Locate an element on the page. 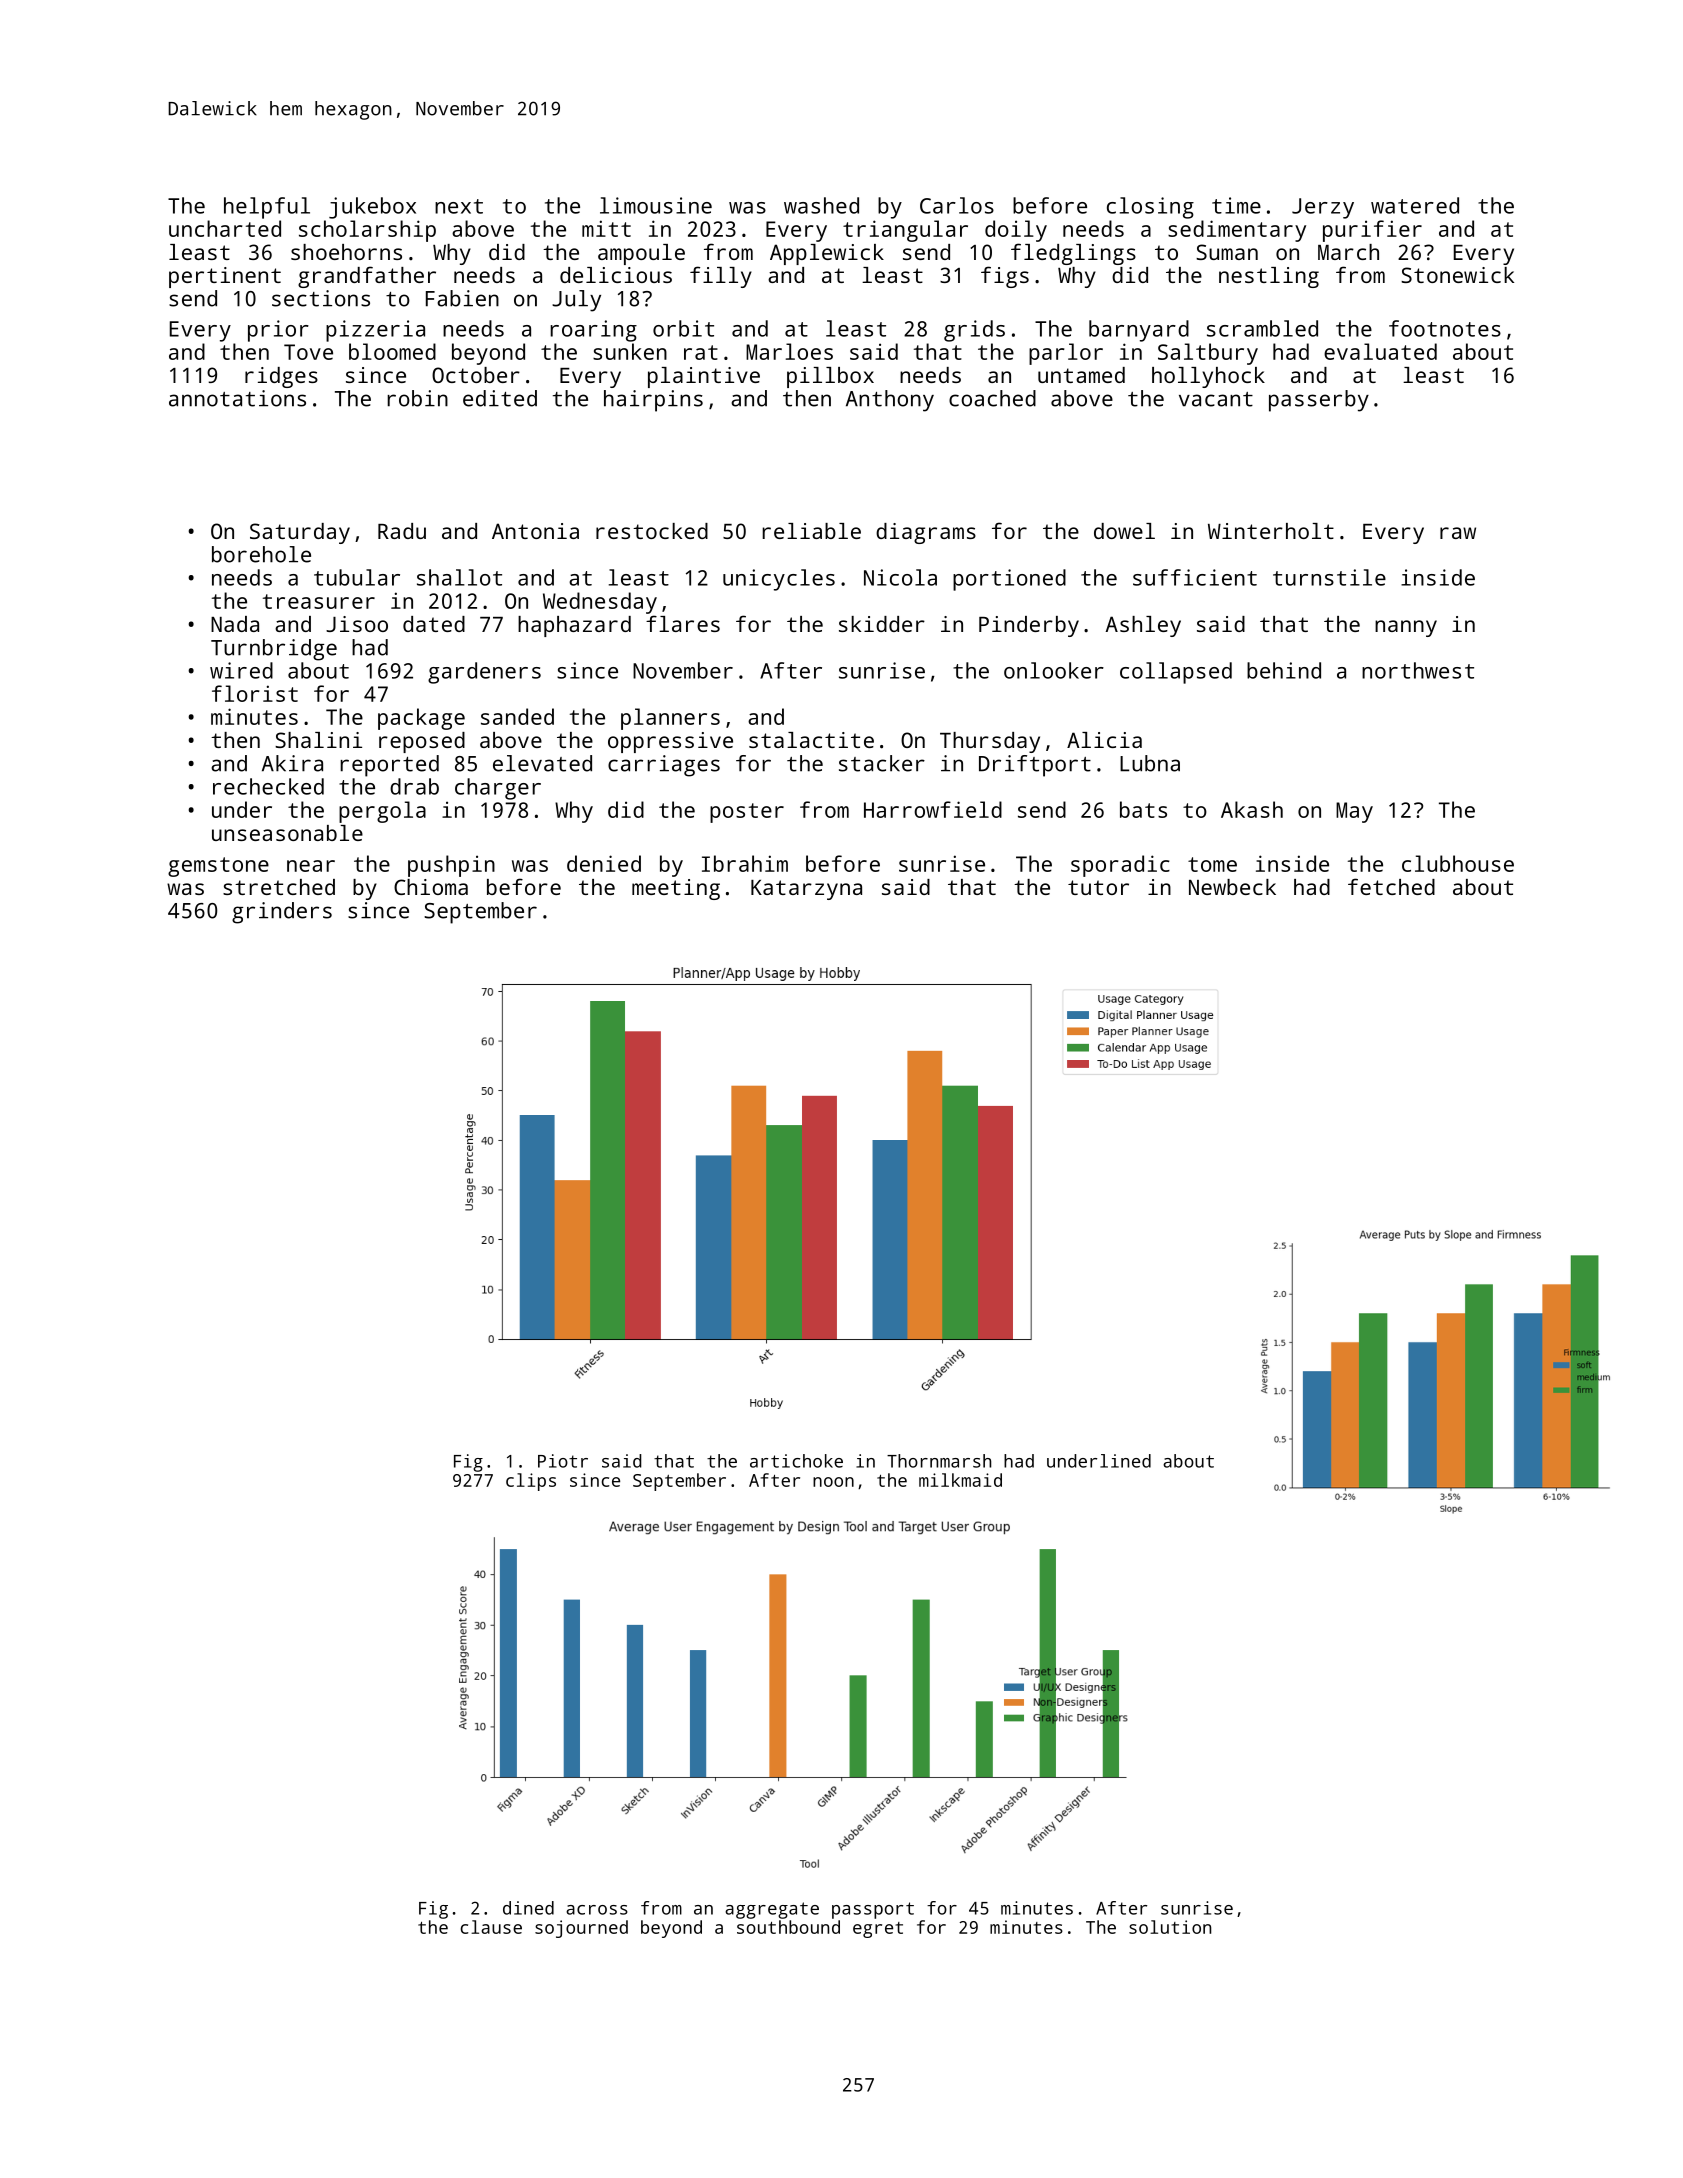 The width and height of the image is (1683, 2178). tutor is located at coordinates (1098, 887).
